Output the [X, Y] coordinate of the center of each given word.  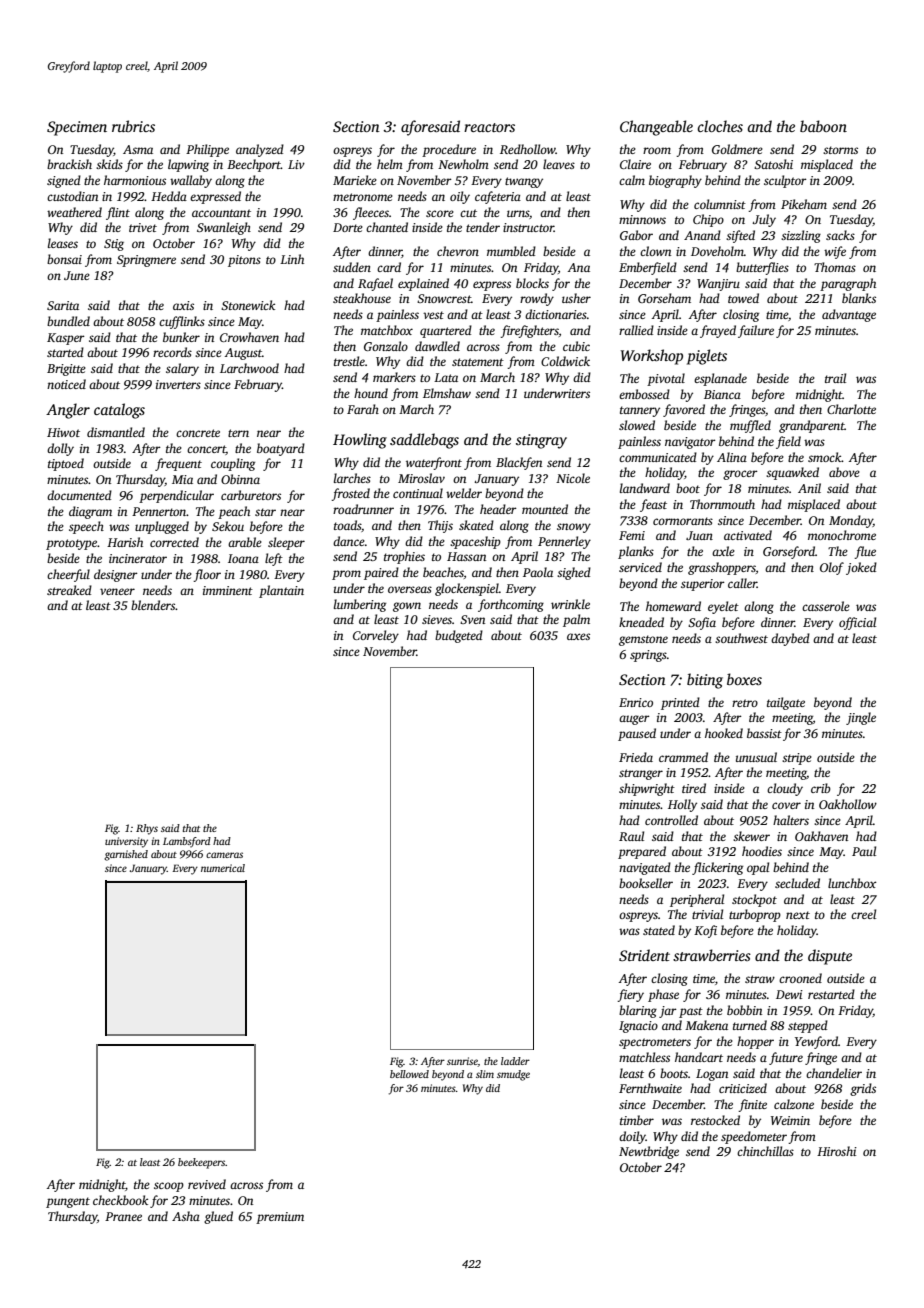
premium [280, 1218]
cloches [720, 126]
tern [238, 433]
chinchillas [765, 1151]
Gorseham [664, 298]
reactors [489, 127]
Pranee [123, 1216]
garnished [126, 855]
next [798, 915]
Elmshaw [447, 393]
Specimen [77, 128]
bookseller [646, 883]
